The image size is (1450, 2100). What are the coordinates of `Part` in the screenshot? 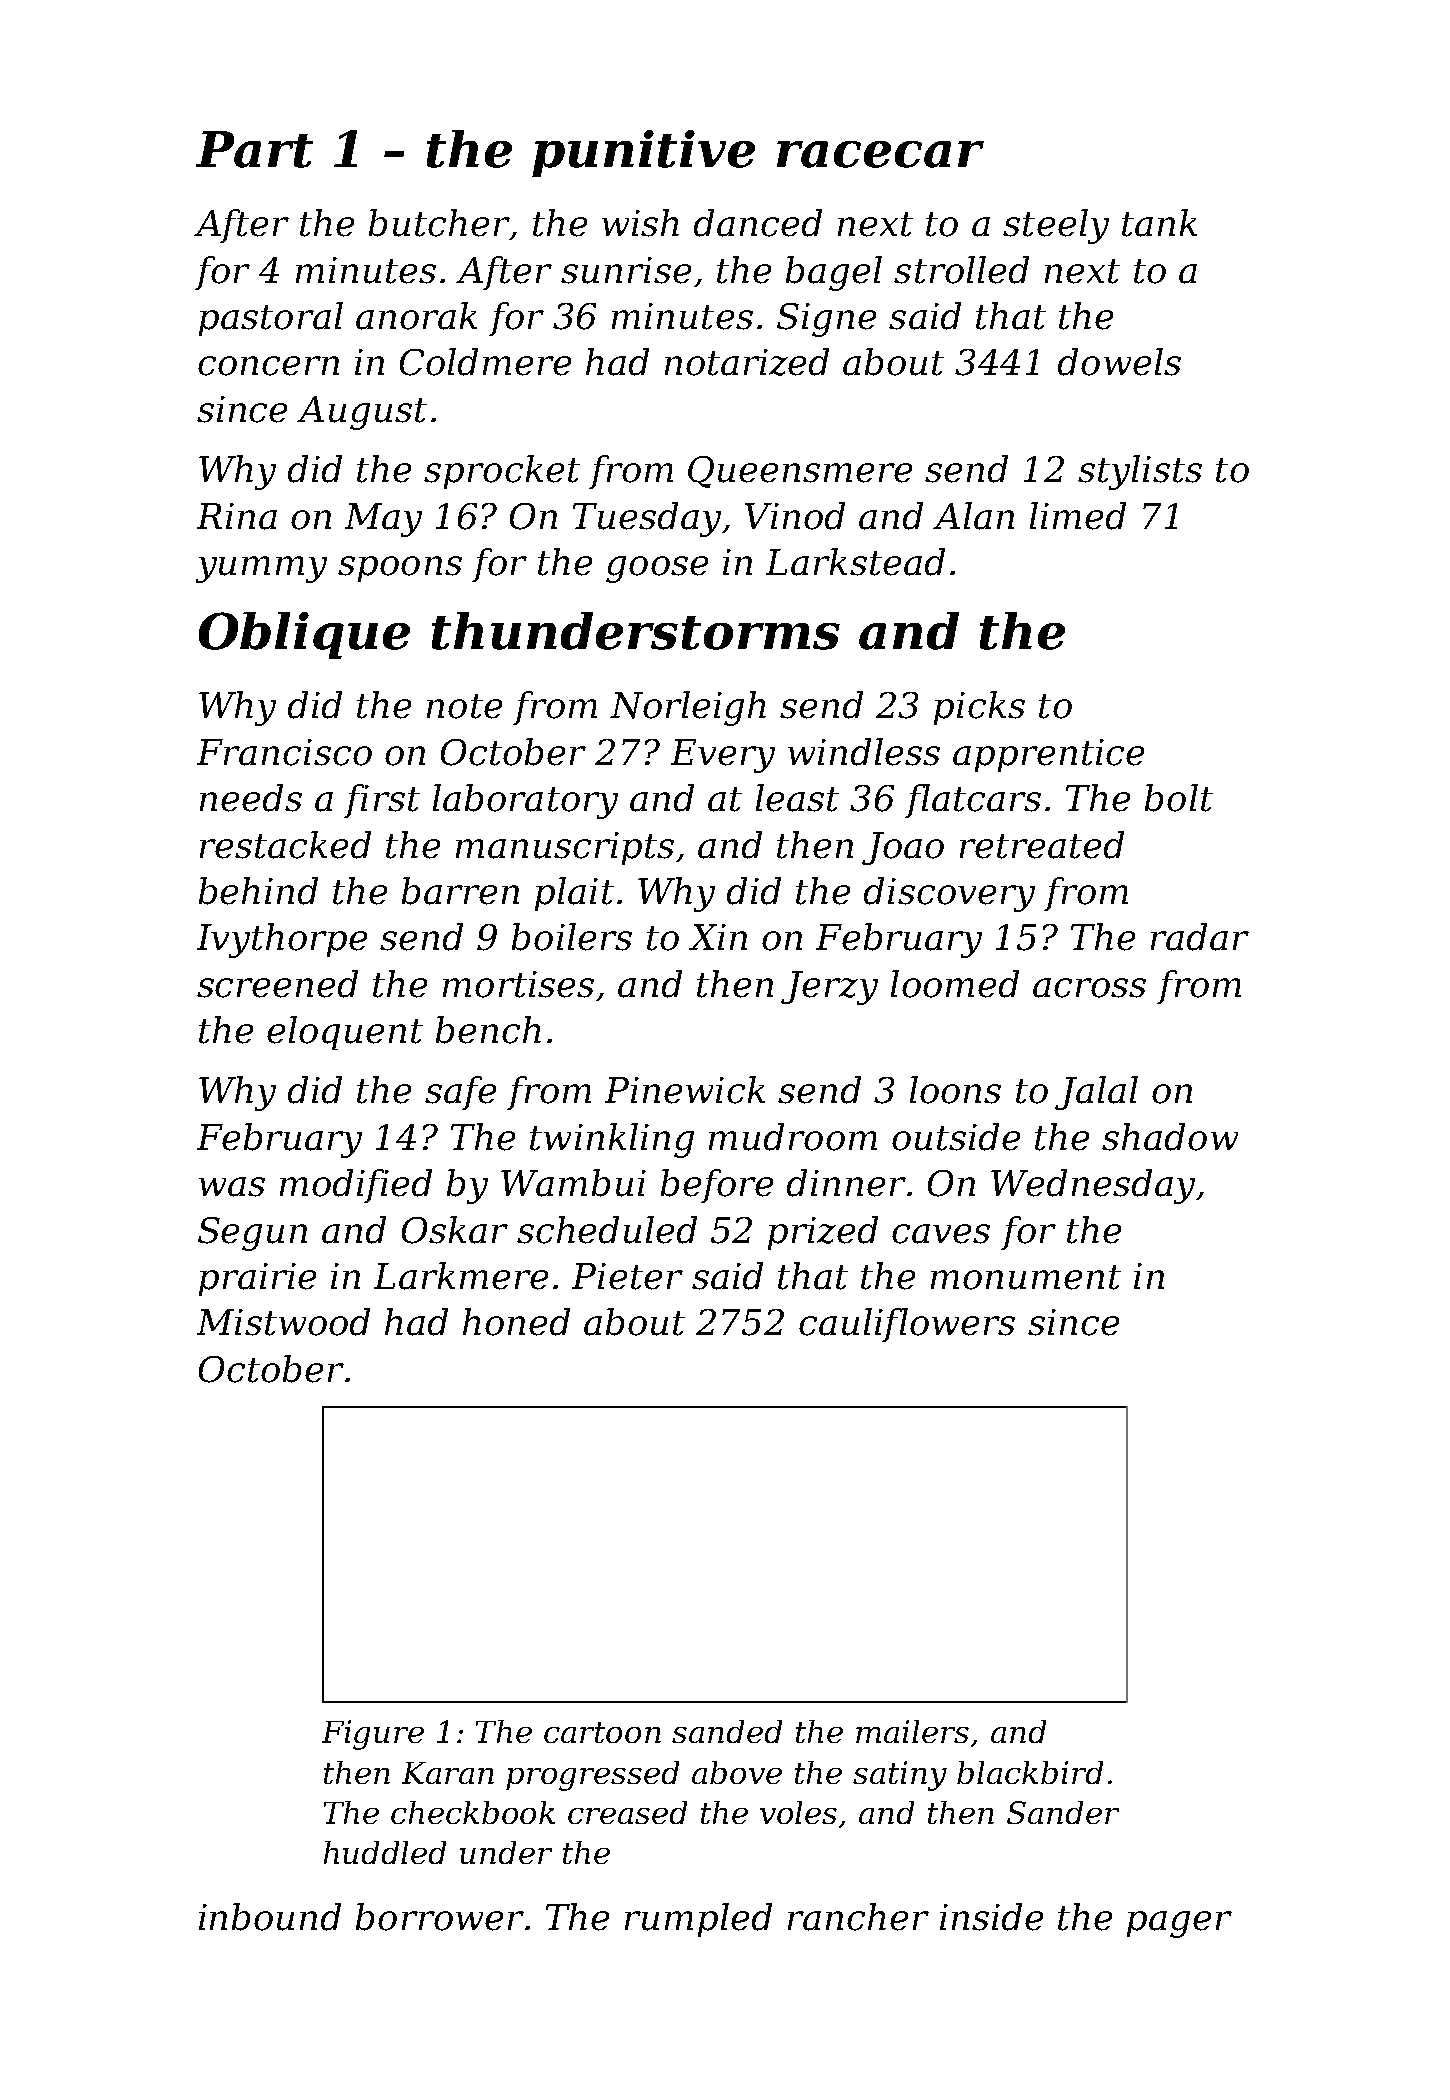 It's located at (254, 149).
